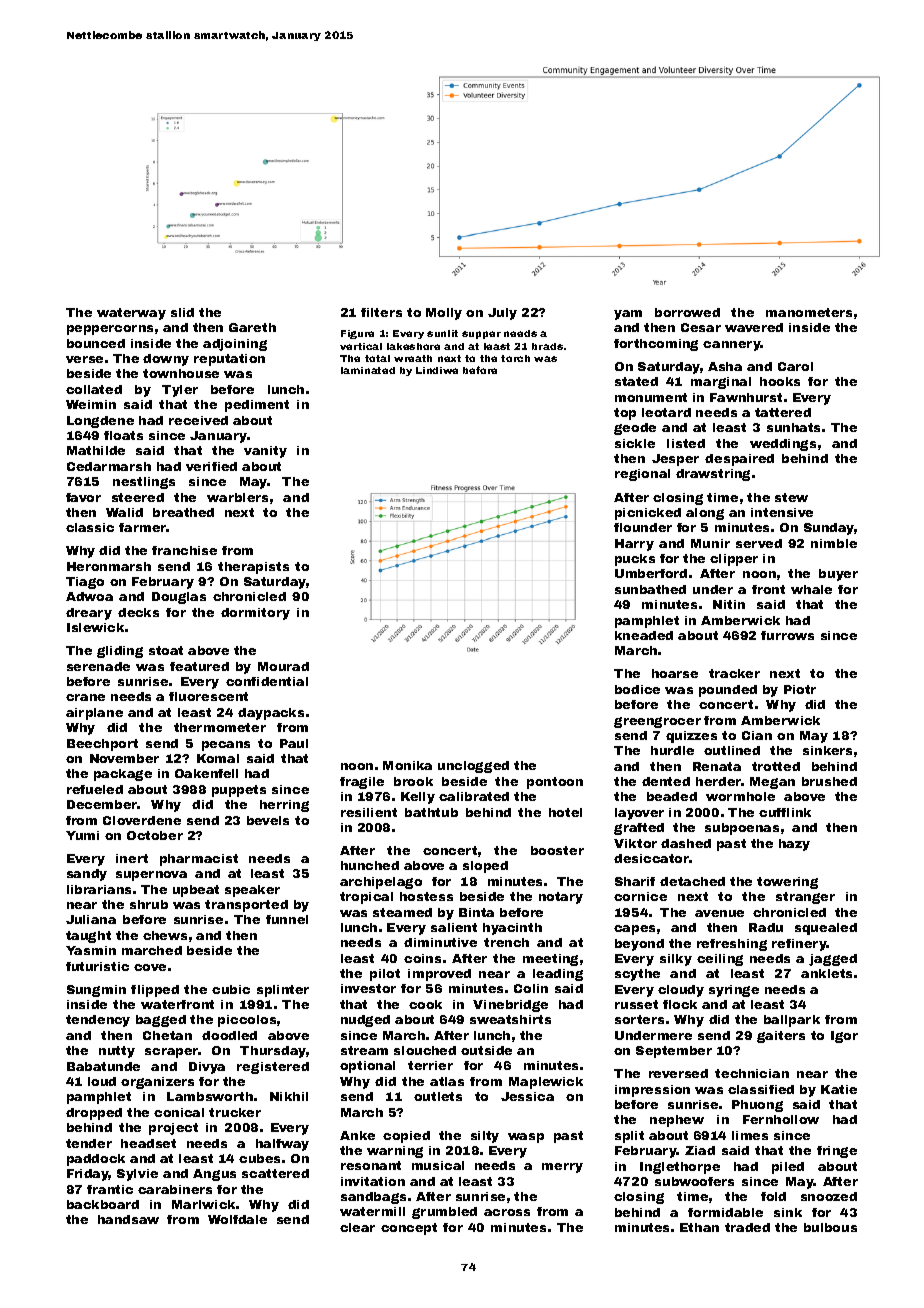  Describe the element at coordinates (252, 327) in the screenshot. I see `Gareth` at that location.
